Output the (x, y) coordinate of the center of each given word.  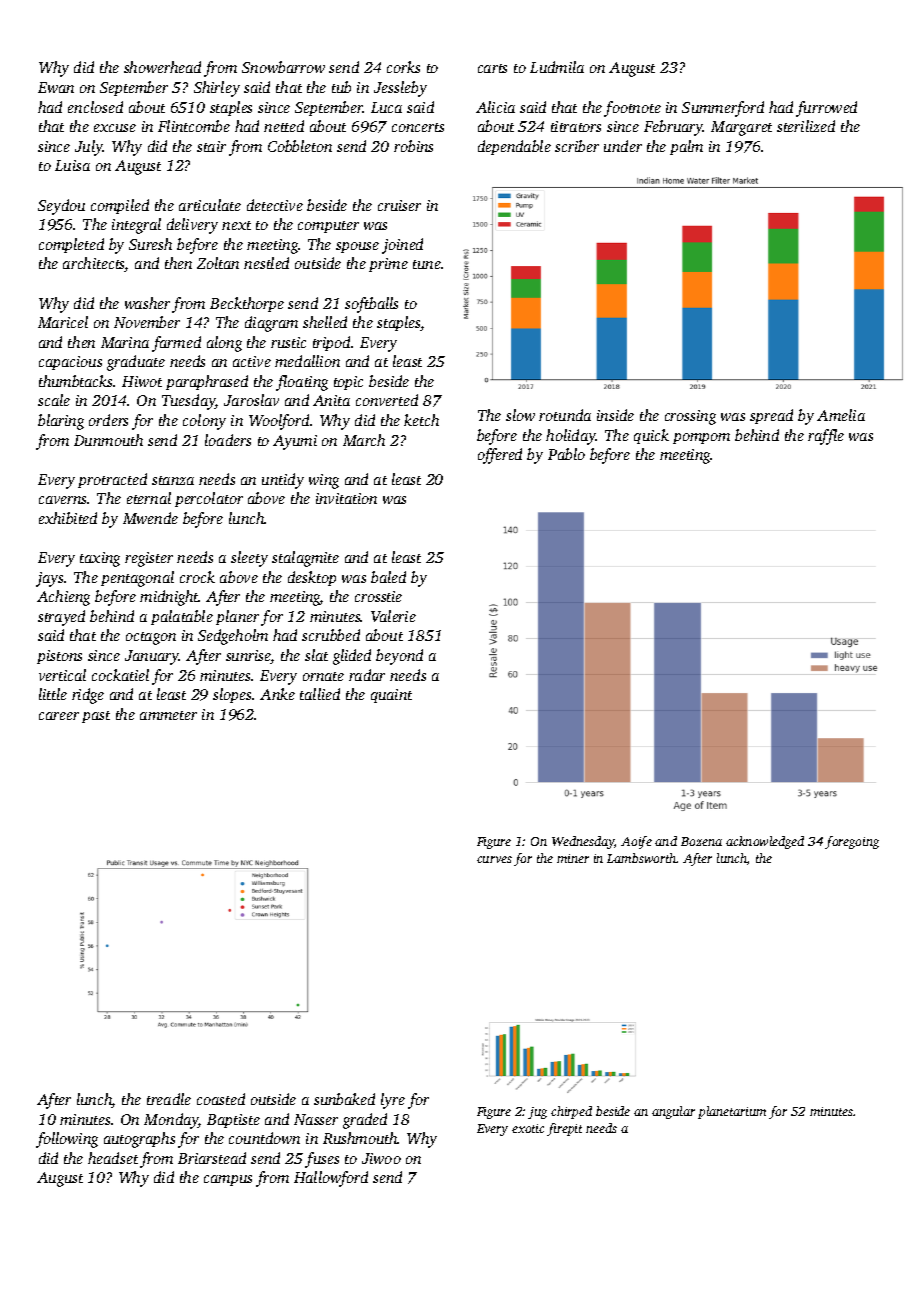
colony (204, 422)
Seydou (61, 207)
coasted (221, 1099)
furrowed (826, 109)
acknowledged (765, 842)
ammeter (168, 715)
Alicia (495, 107)
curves (494, 859)
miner (573, 858)
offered (500, 456)
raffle (826, 437)
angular (673, 1112)
